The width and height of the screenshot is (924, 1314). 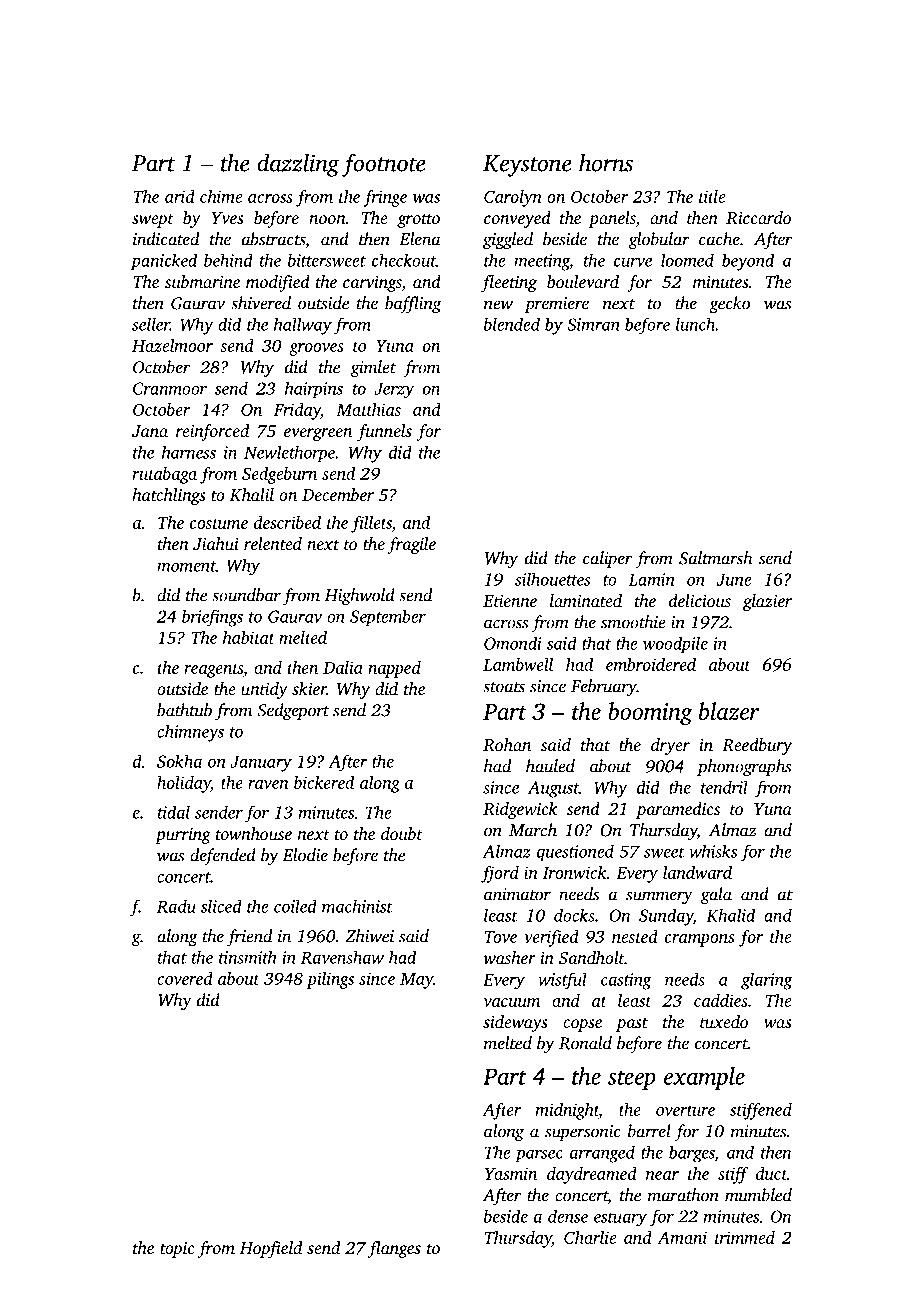 What do you see at coordinates (607, 559) in the screenshot?
I see `caliper` at bounding box center [607, 559].
